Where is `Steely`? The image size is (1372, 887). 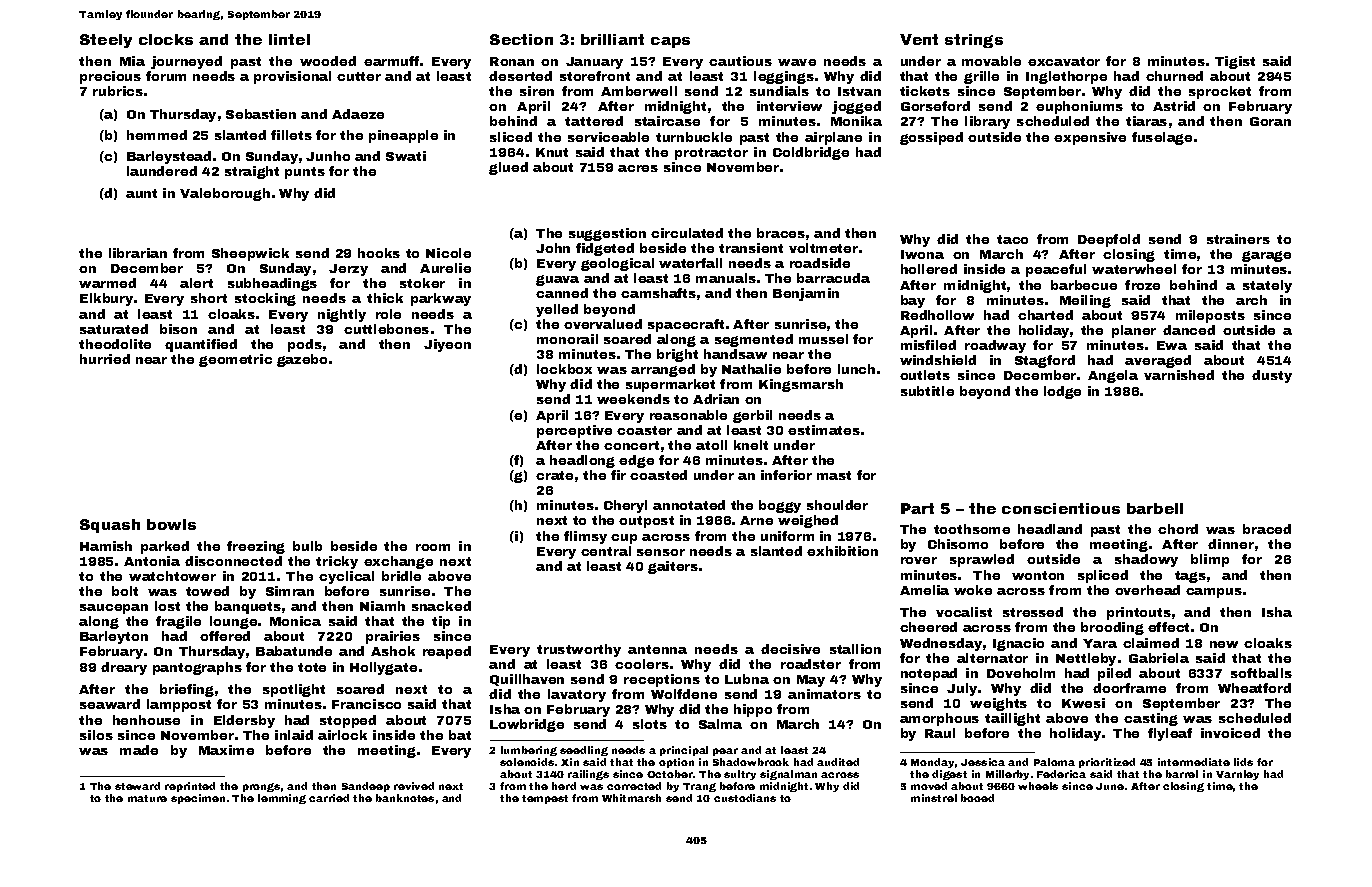
Steely is located at coordinates (106, 41).
